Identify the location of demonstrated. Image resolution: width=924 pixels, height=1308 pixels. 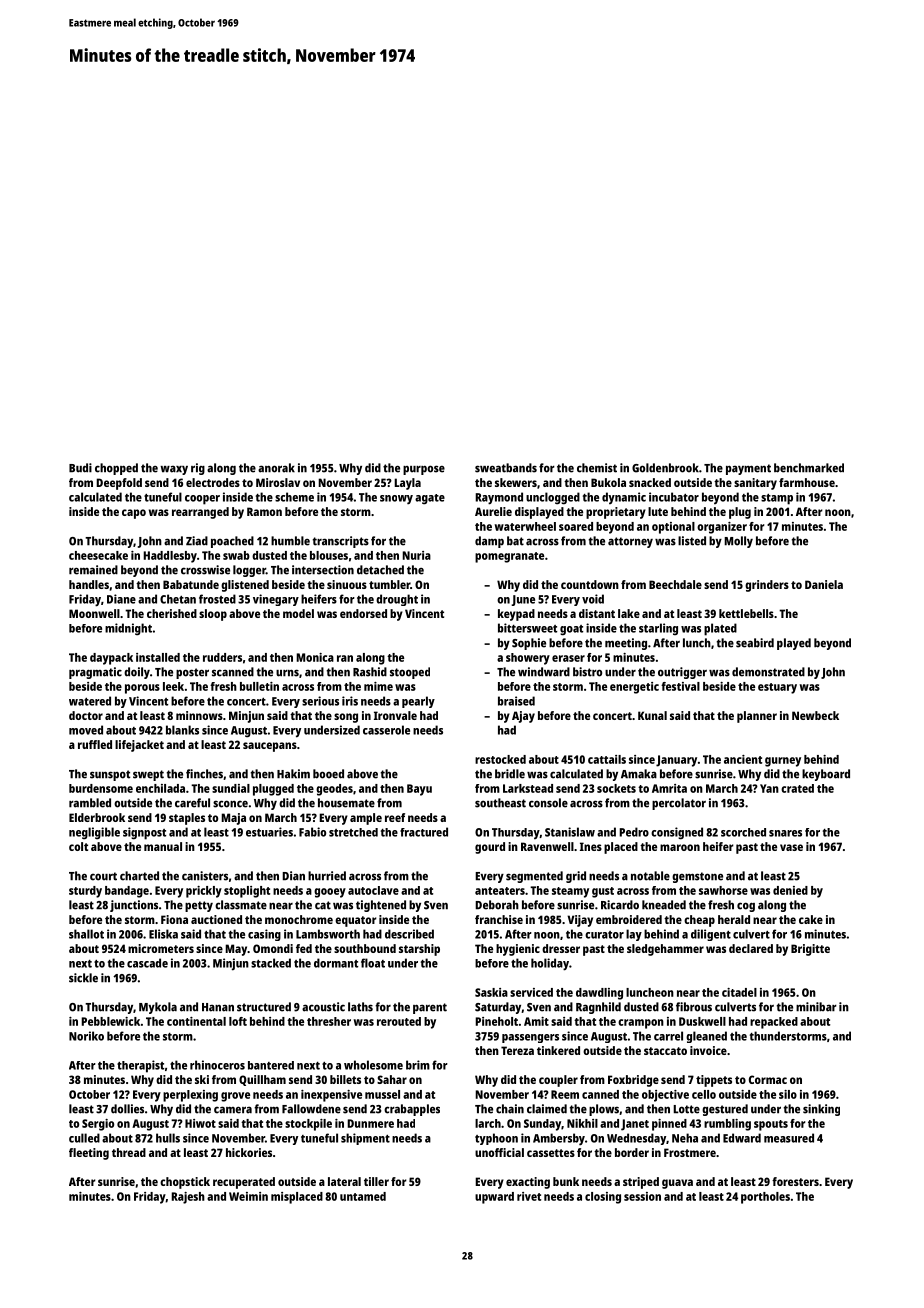
(768, 672).
